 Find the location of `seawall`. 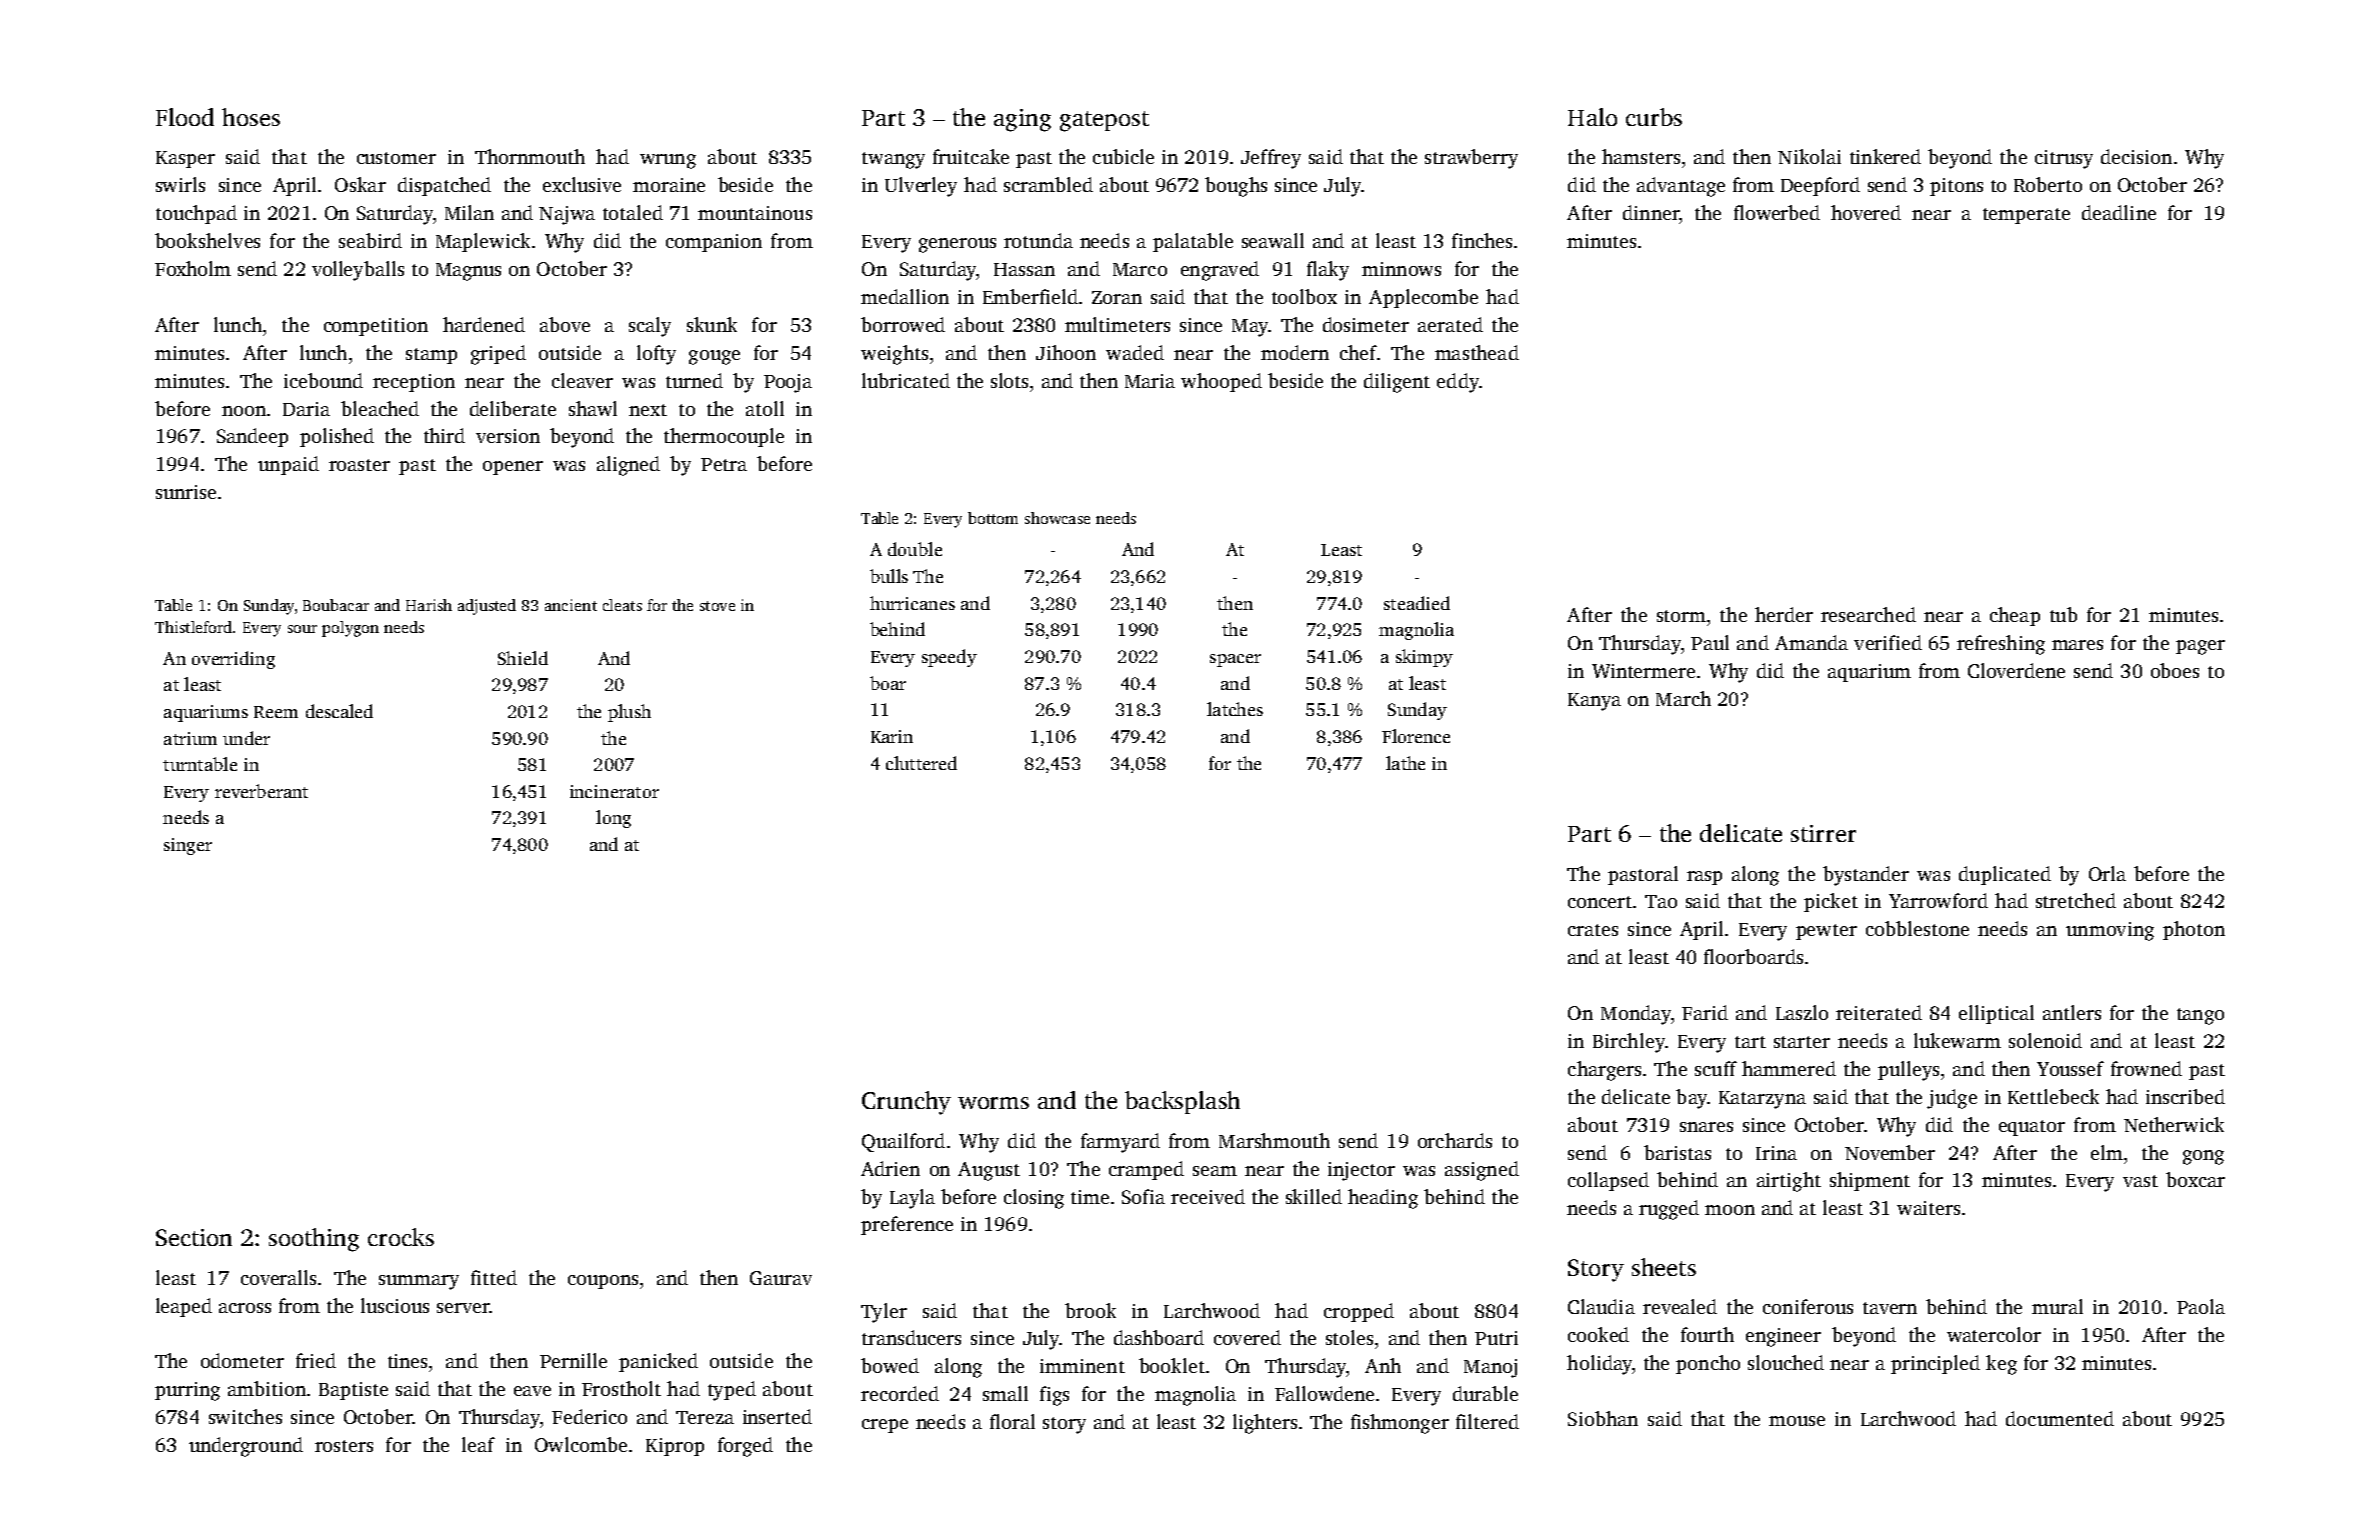

seawall is located at coordinates (1273, 240).
